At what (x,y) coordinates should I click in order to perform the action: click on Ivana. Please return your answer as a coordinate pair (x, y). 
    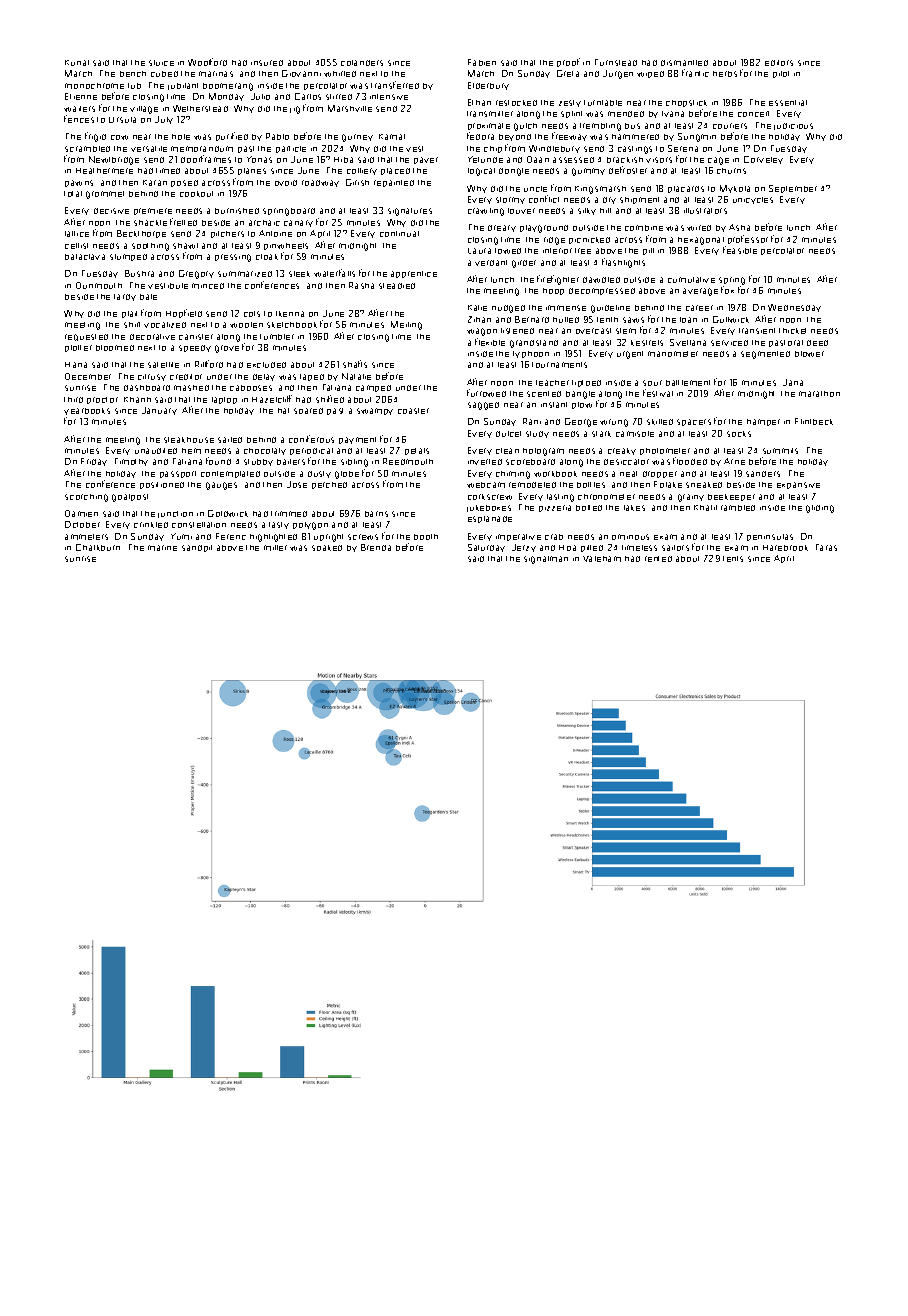
    Looking at the image, I should click on (673, 114).
